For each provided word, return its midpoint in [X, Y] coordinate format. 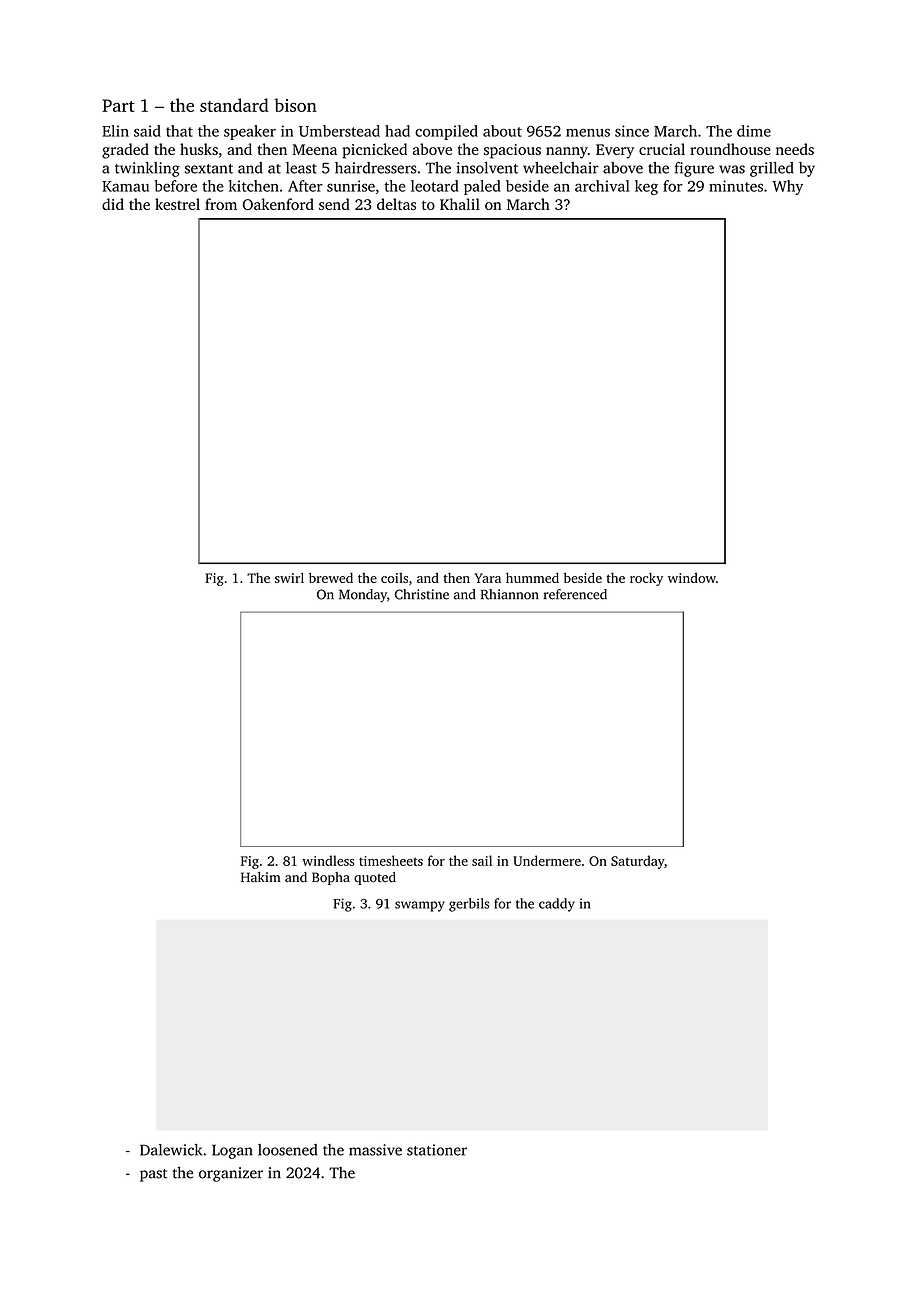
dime [754, 131]
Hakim [261, 877]
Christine [422, 594]
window [692, 578]
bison [295, 105]
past [153, 1175]
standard [234, 105]
